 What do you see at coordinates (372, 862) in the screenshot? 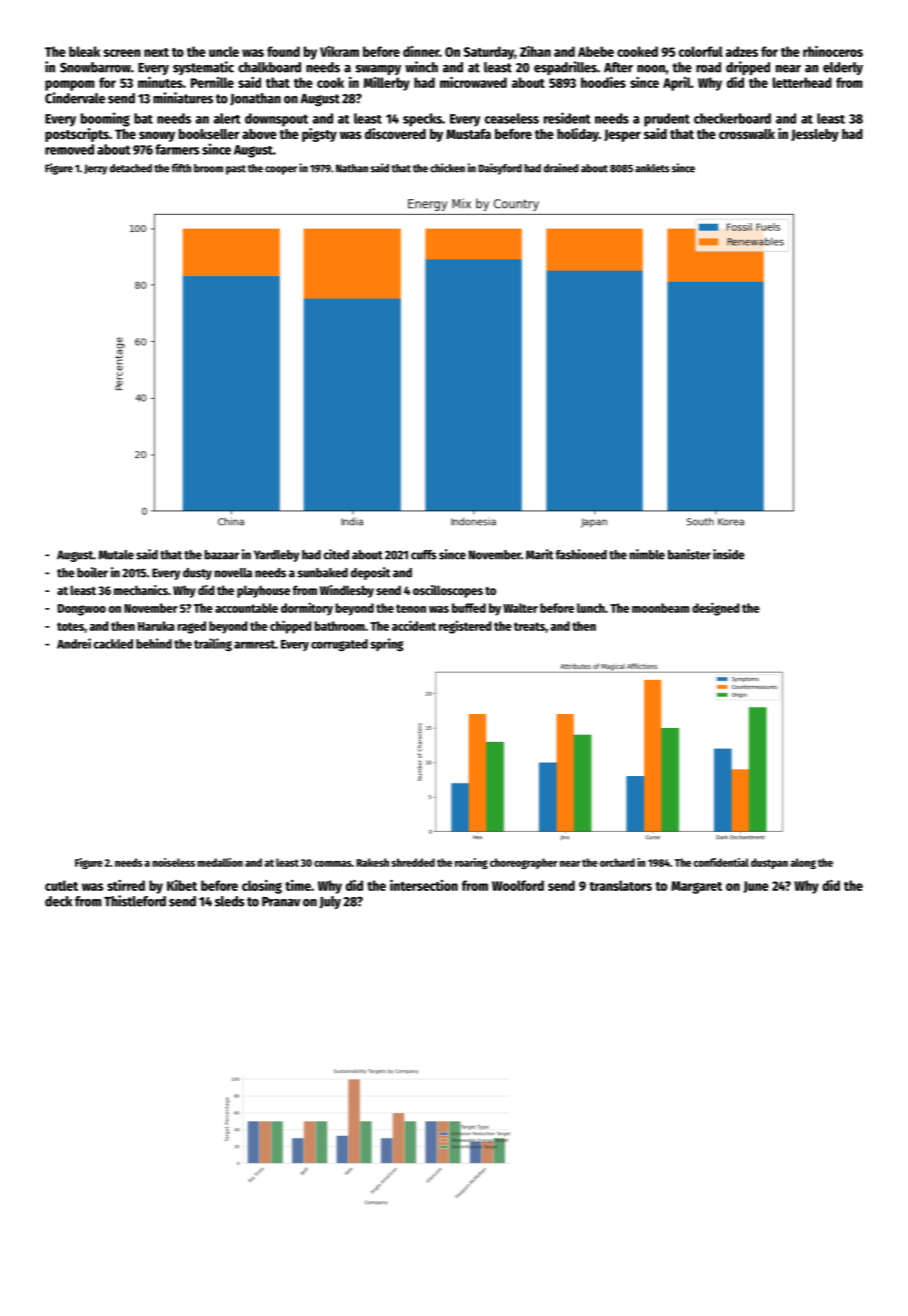
I see `Rakesh` at bounding box center [372, 862].
